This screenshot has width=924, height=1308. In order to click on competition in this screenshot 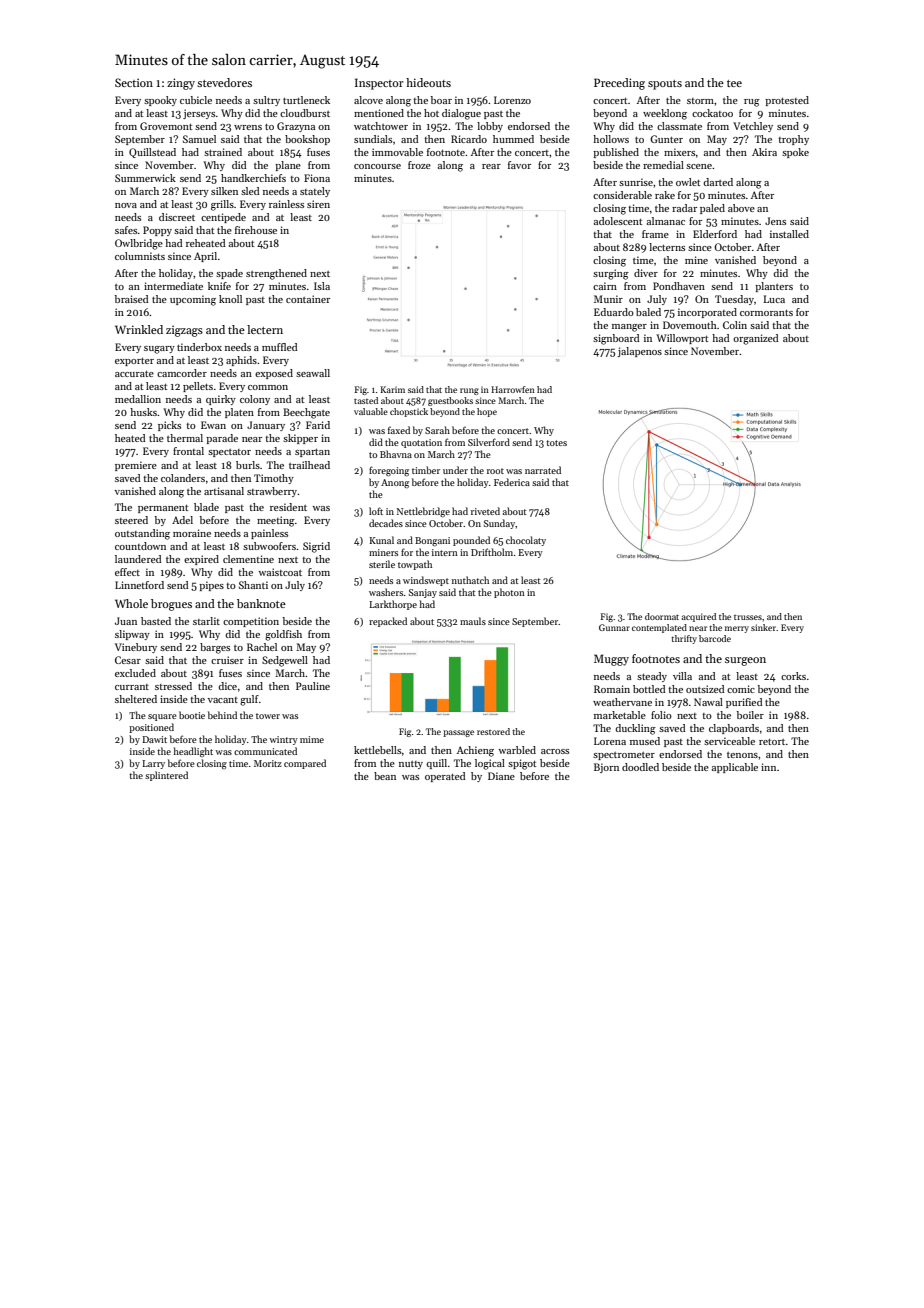, I will do `click(251, 622)`.
